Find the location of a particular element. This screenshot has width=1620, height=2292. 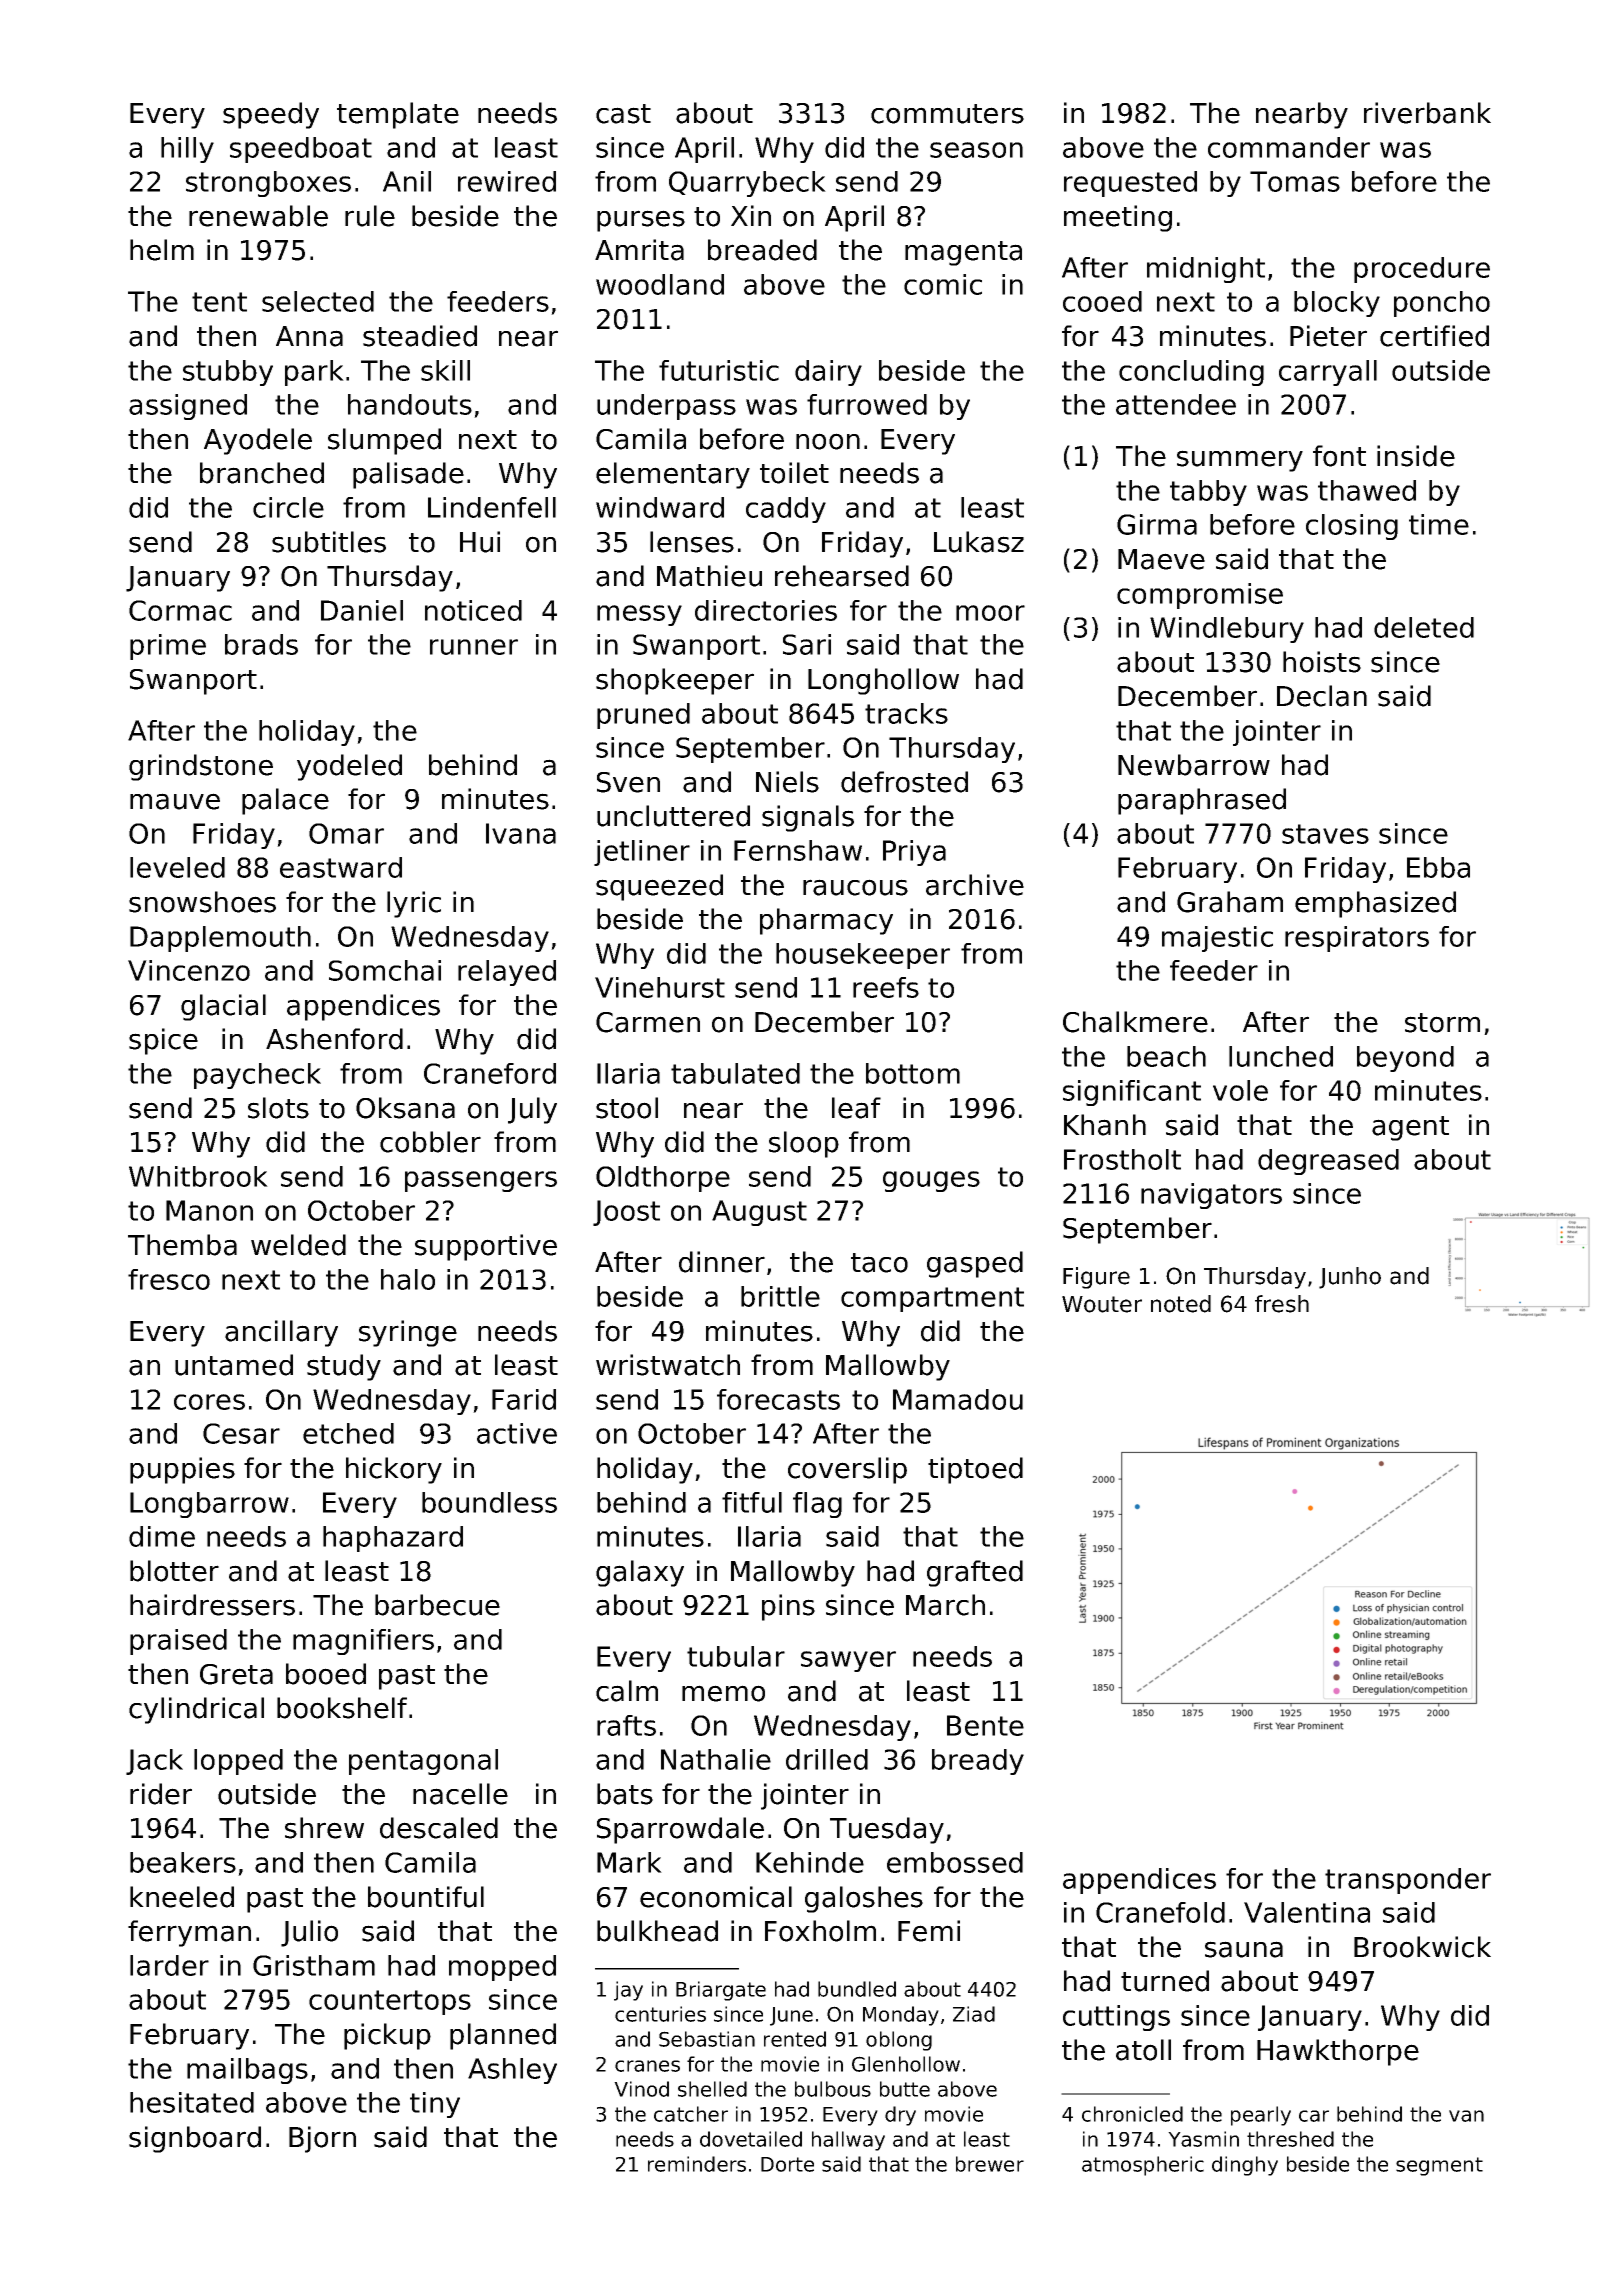

countertops is located at coordinates (390, 2002).
